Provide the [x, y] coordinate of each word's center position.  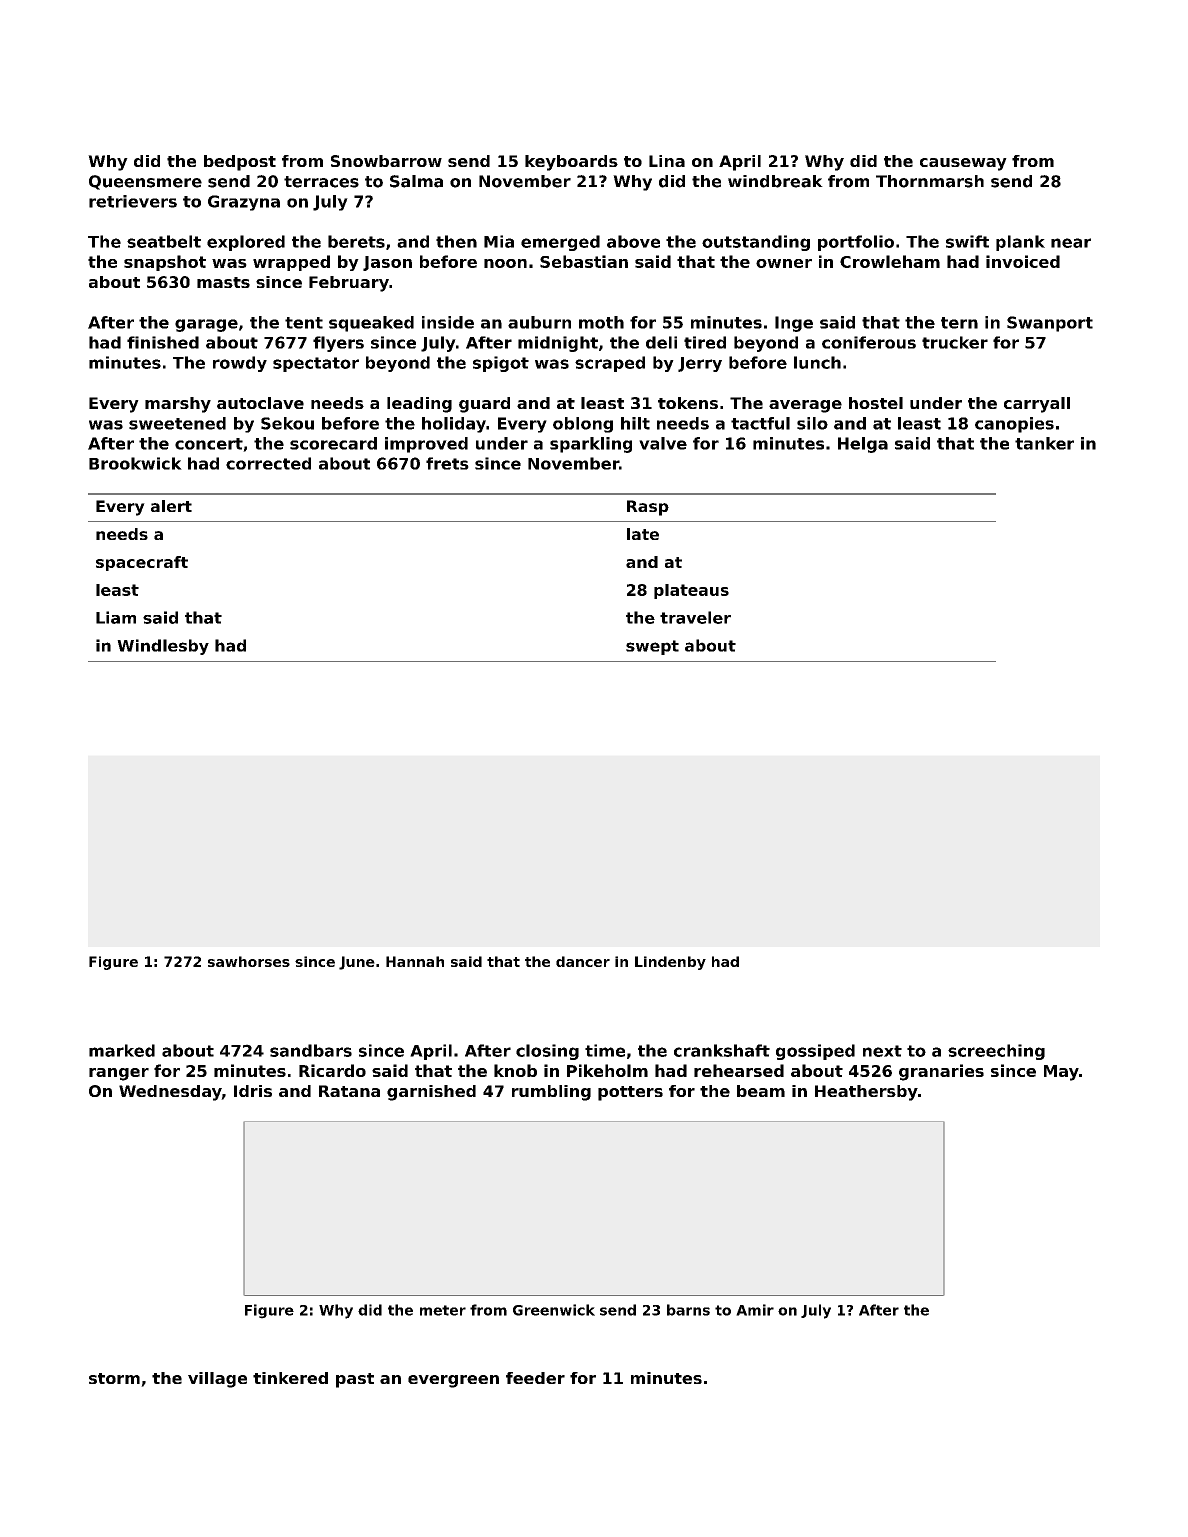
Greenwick [554, 1310]
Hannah [415, 961]
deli [661, 342]
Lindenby [670, 963]
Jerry [700, 364]
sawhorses [249, 961]
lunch [817, 362]
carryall [1037, 405]
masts [223, 282]
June [357, 963]
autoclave [260, 403]
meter [443, 1310]
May [1061, 1073]
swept [652, 647]
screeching [996, 1052]
